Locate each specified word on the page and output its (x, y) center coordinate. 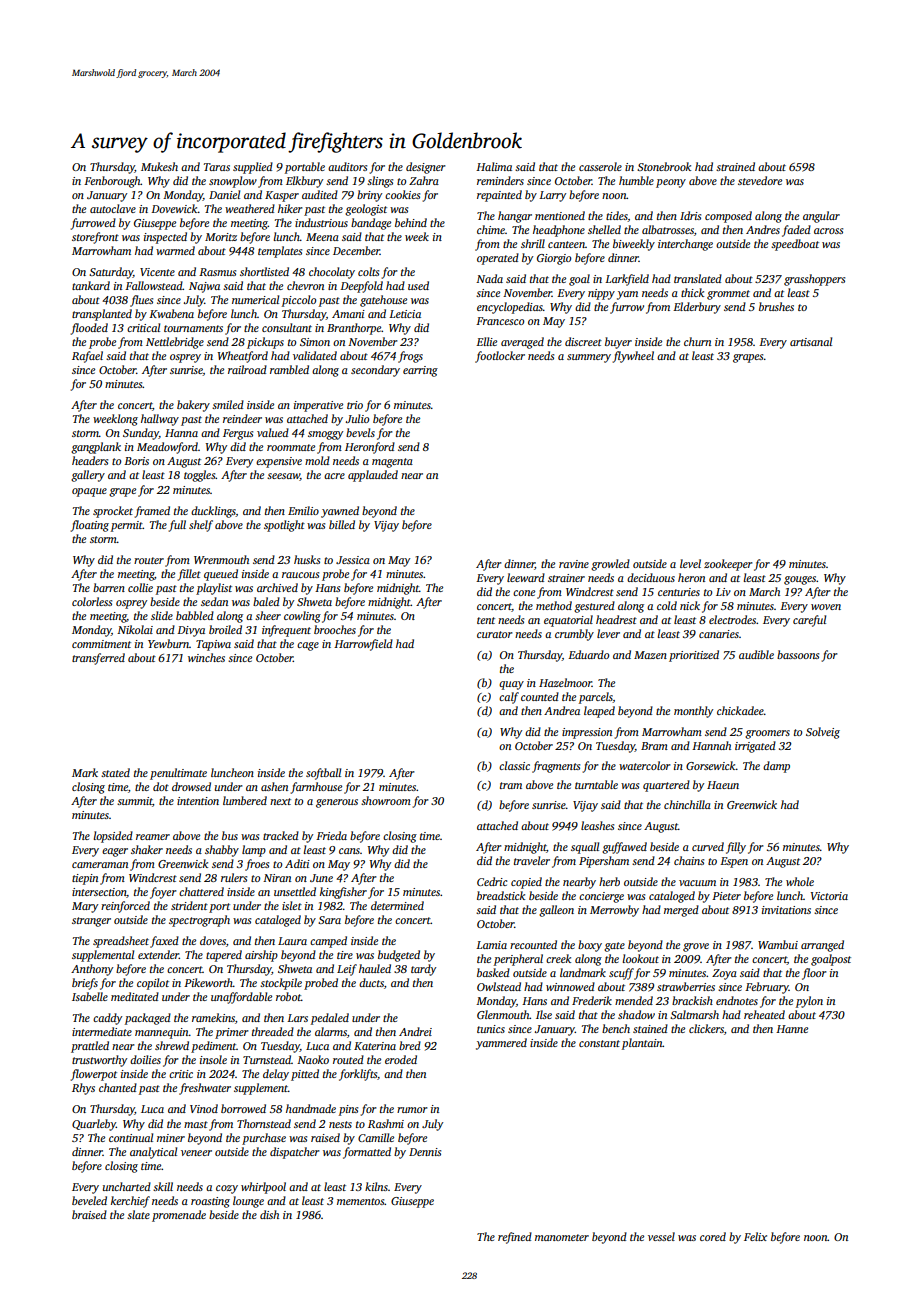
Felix (755, 1236)
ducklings (213, 512)
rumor (412, 1110)
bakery (193, 406)
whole (800, 881)
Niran (277, 878)
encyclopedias (510, 308)
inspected (165, 238)
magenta (392, 463)
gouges (800, 580)
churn (697, 341)
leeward (526, 577)
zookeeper (728, 565)
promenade (179, 1216)
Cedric (492, 881)
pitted (305, 1075)
